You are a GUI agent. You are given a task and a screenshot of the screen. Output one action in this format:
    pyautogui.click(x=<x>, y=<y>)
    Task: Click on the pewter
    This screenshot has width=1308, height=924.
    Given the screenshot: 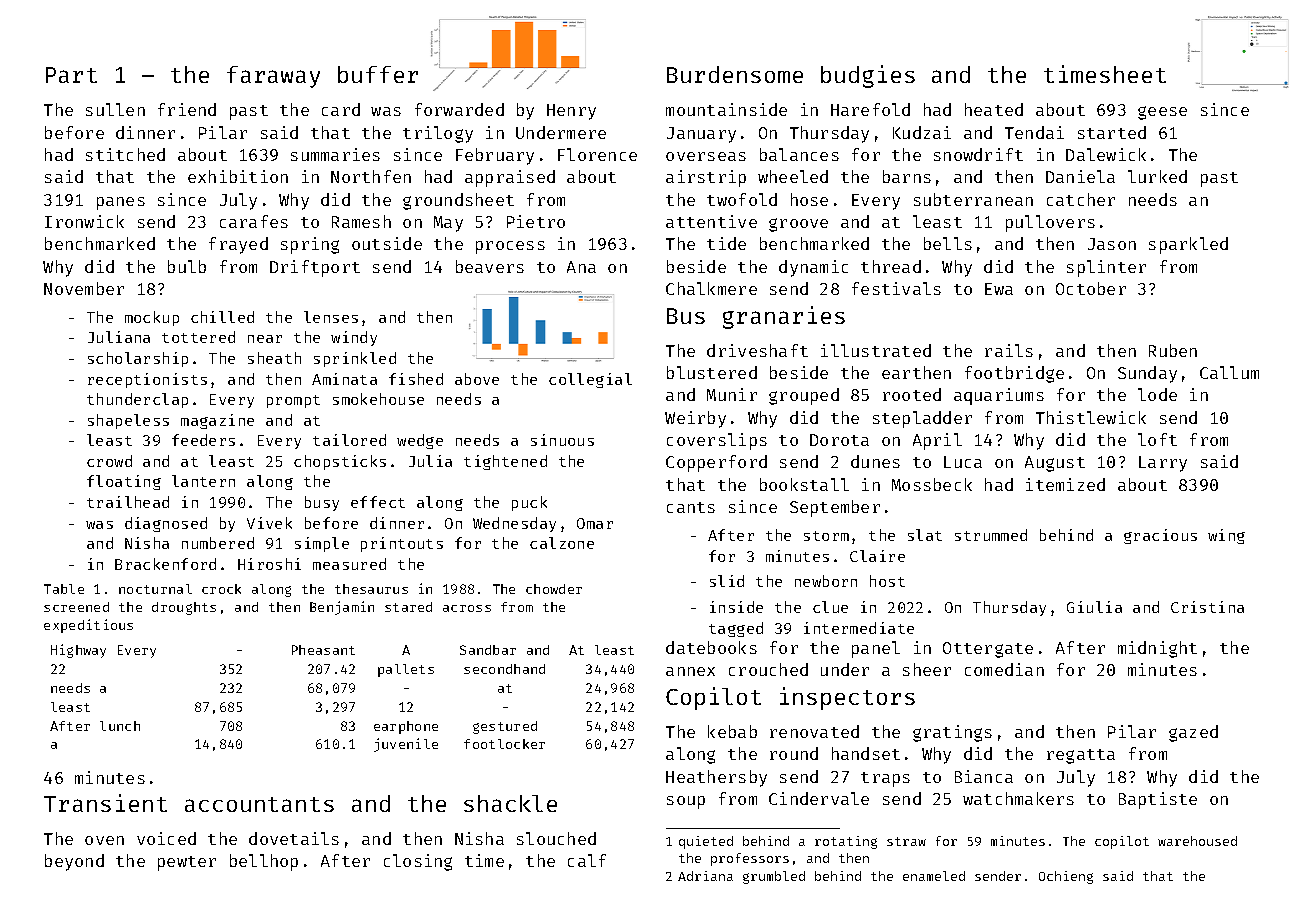 What is the action you would take?
    pyautogui.click(x=187, y=863)
